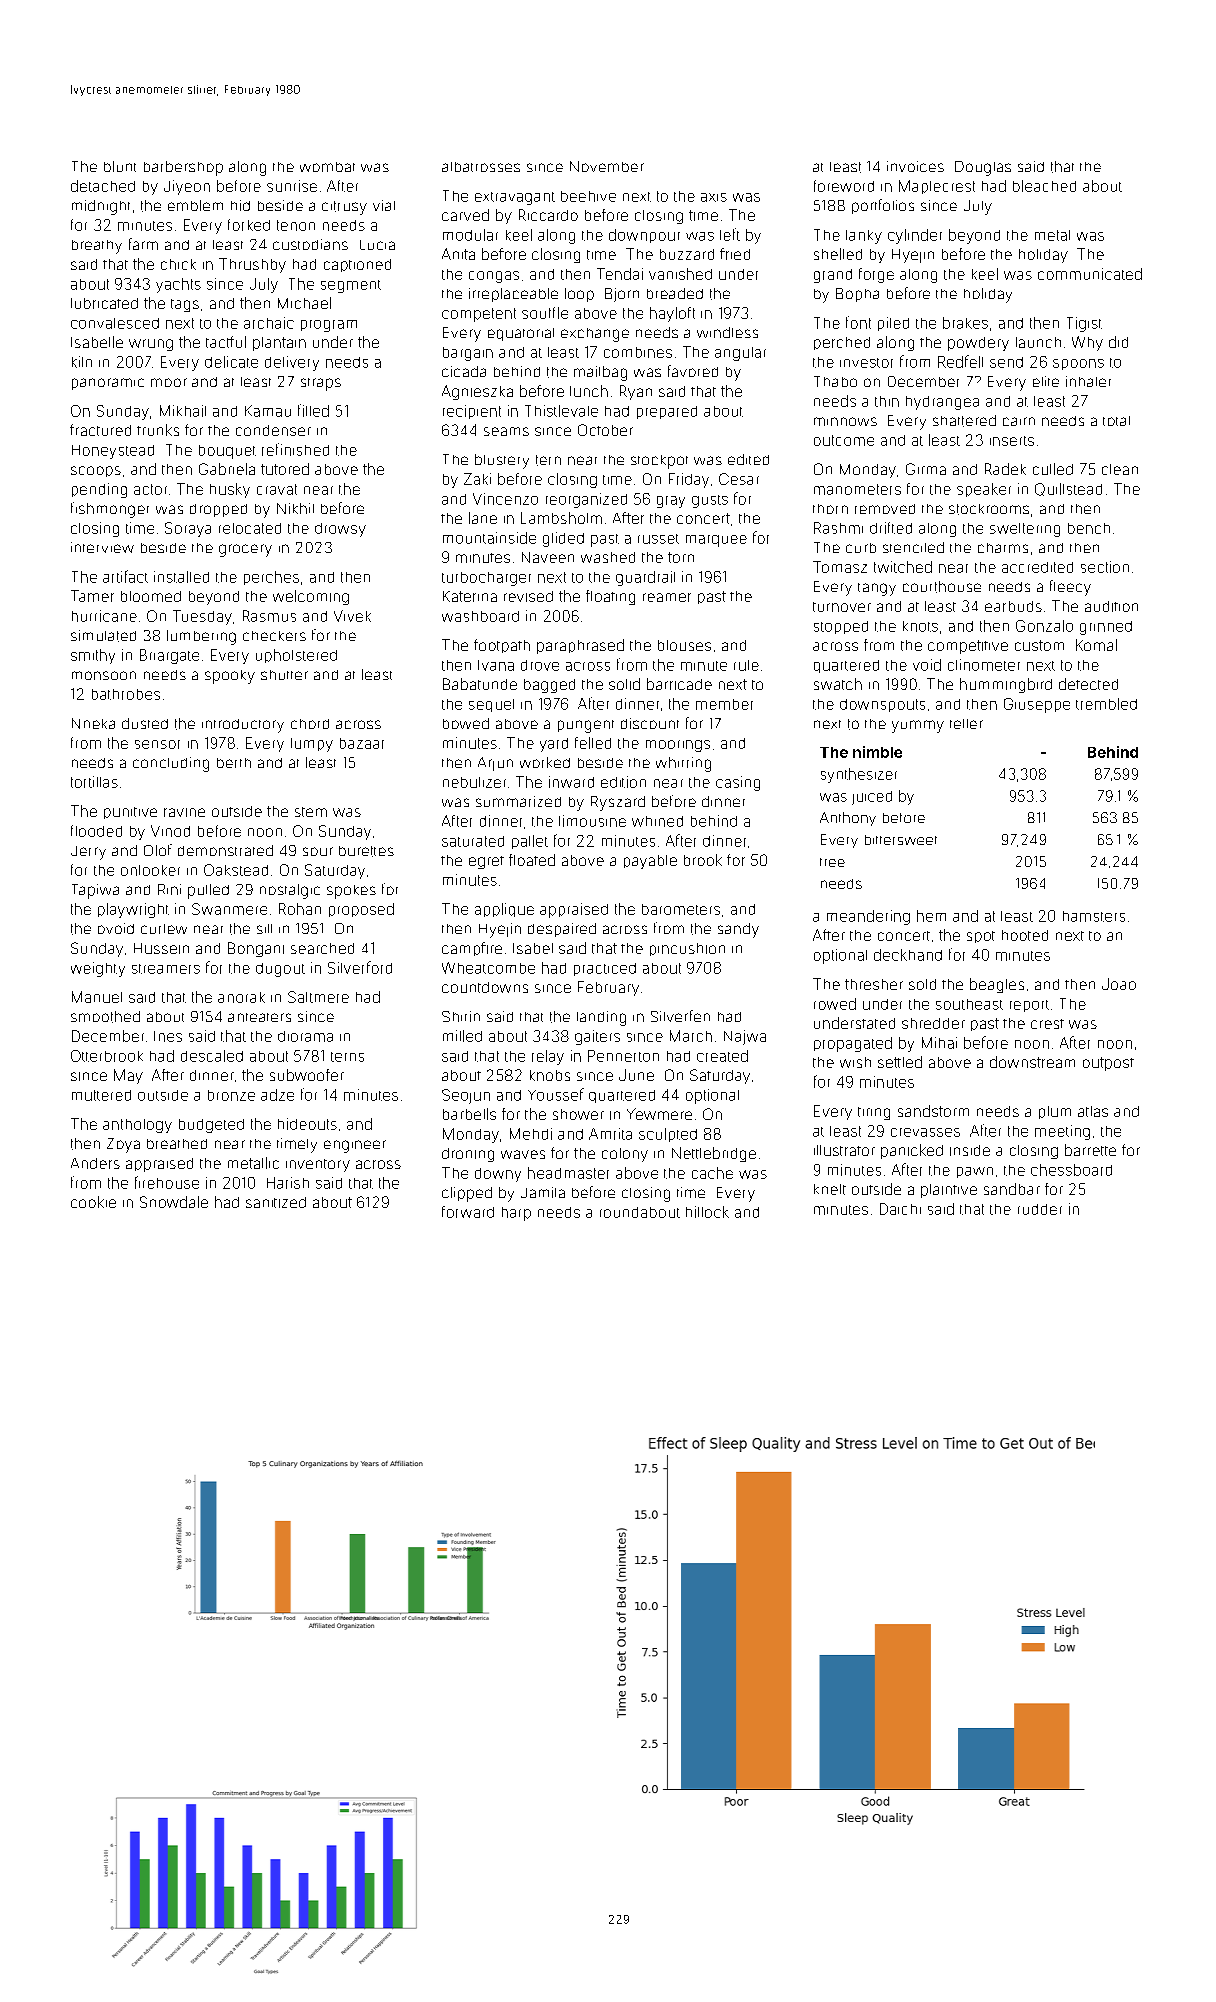 This image has width=1216, height=2002. What do you see at coordinates (327, 167) in the image?
I see `wombat` at bounding box center [327, 167].
